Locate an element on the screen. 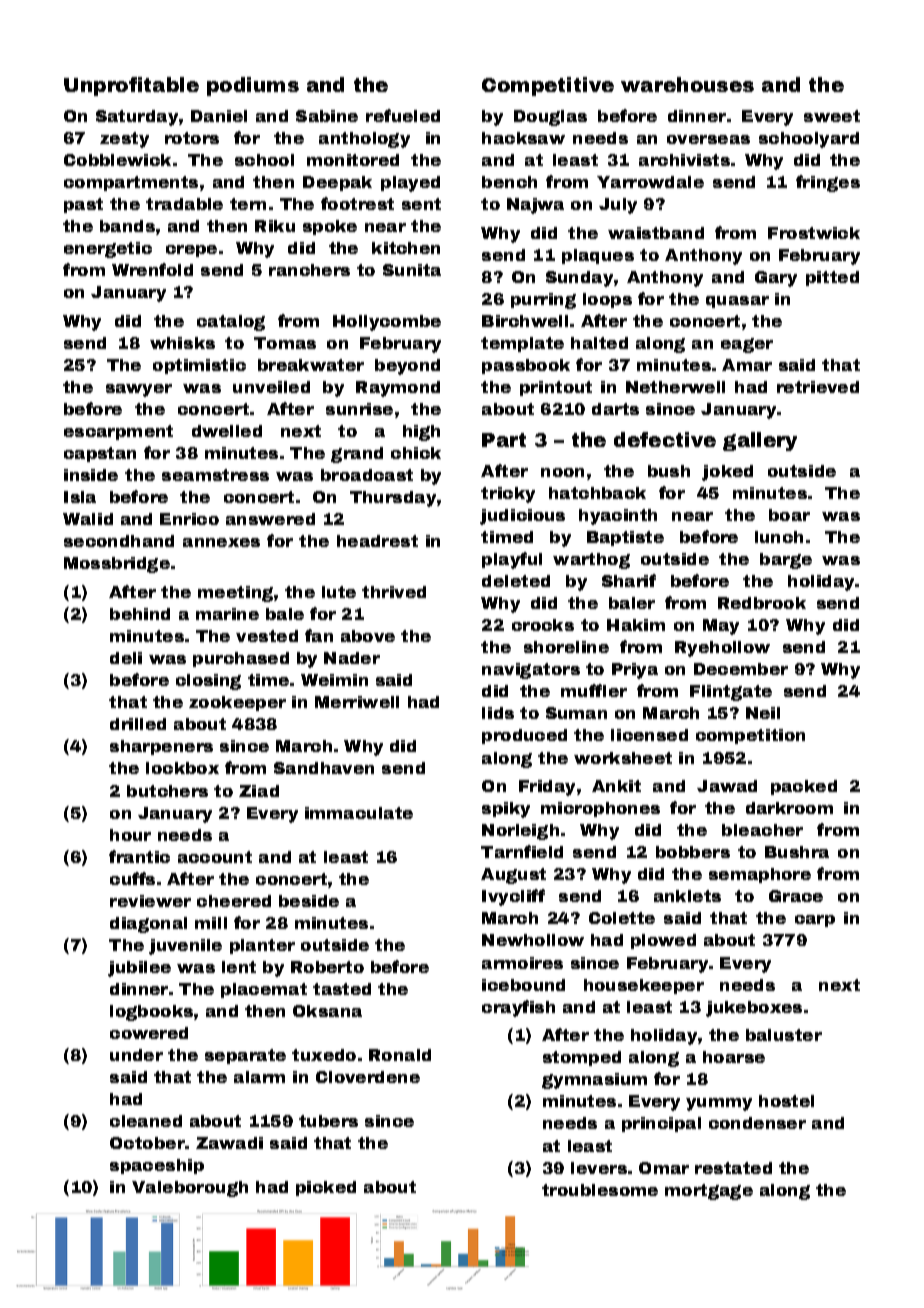  boar is located at coordinates (789, 515).
